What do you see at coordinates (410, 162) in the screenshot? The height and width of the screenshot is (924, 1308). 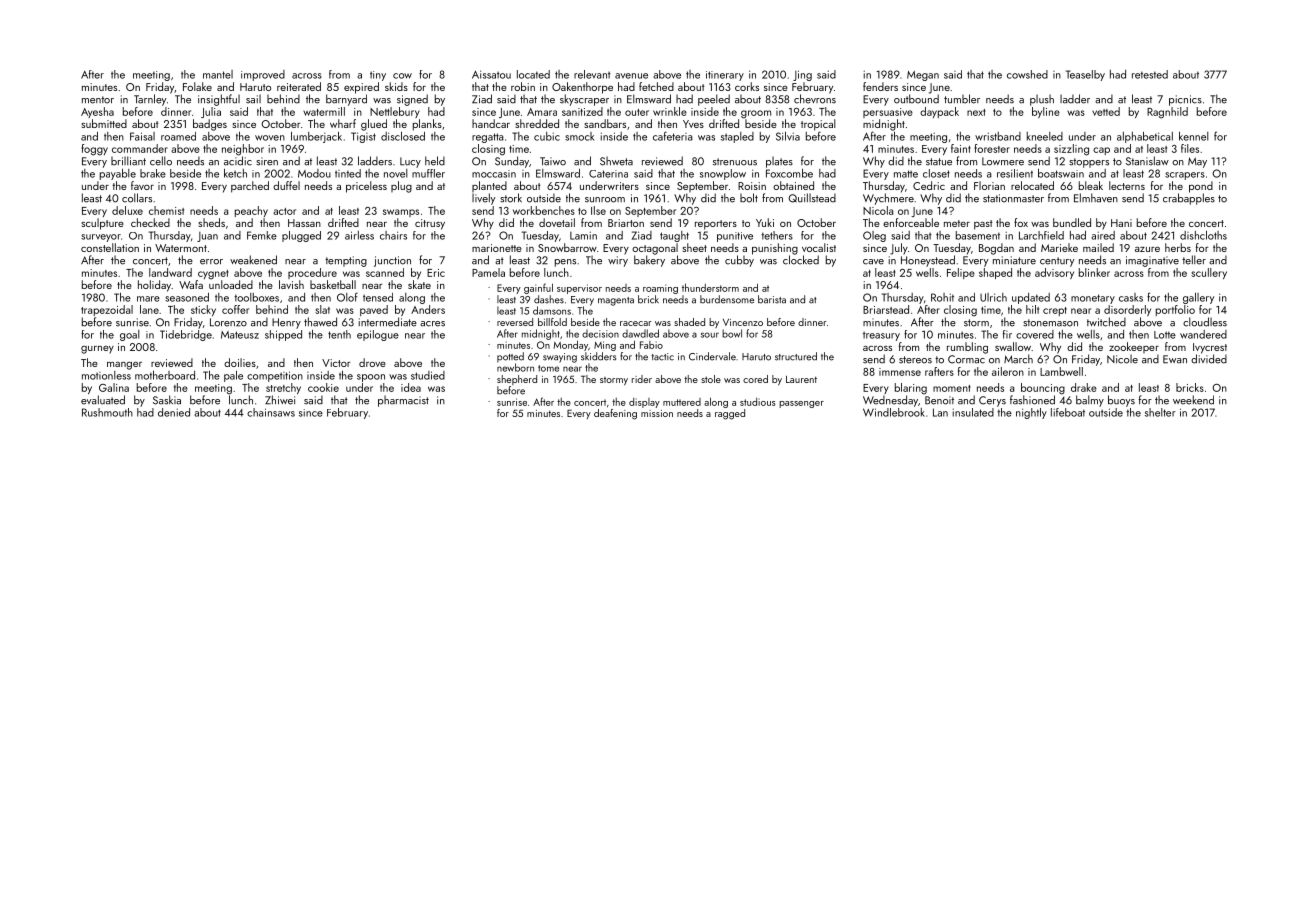 I see `Lucy` at bounding box center [410, 162].
